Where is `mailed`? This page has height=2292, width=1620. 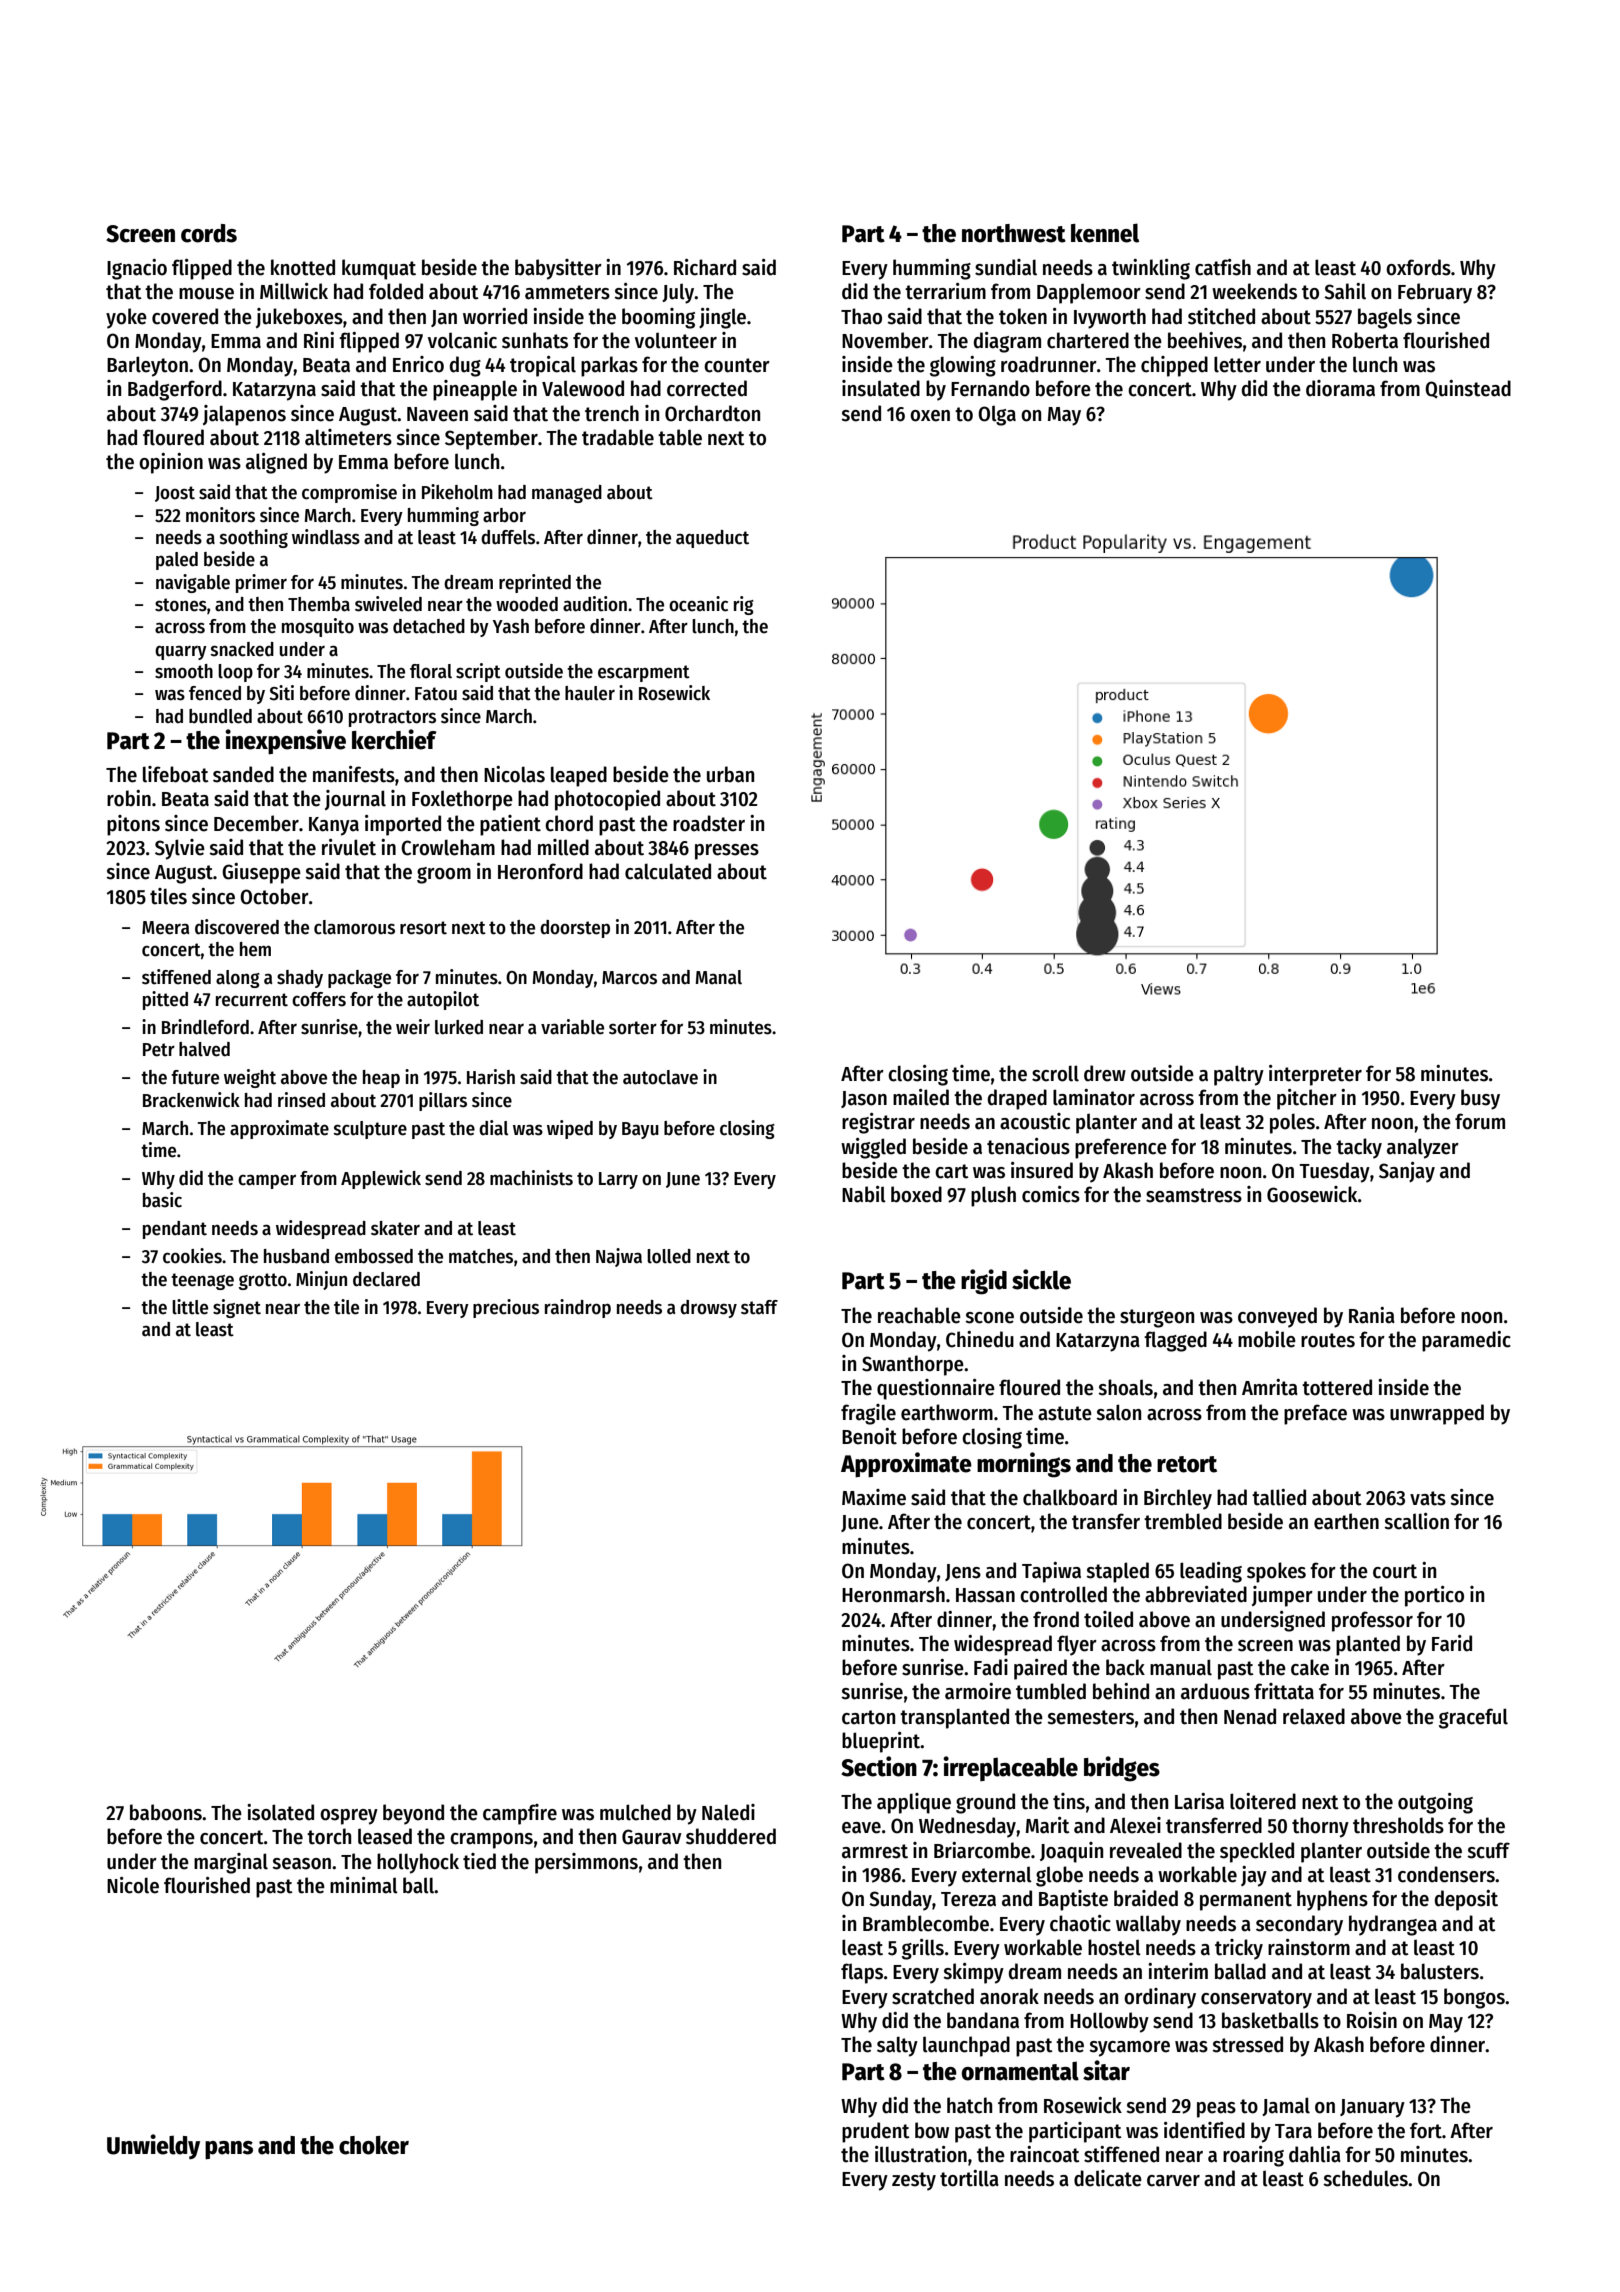 mailed is located at coordinates (921, 1097).
